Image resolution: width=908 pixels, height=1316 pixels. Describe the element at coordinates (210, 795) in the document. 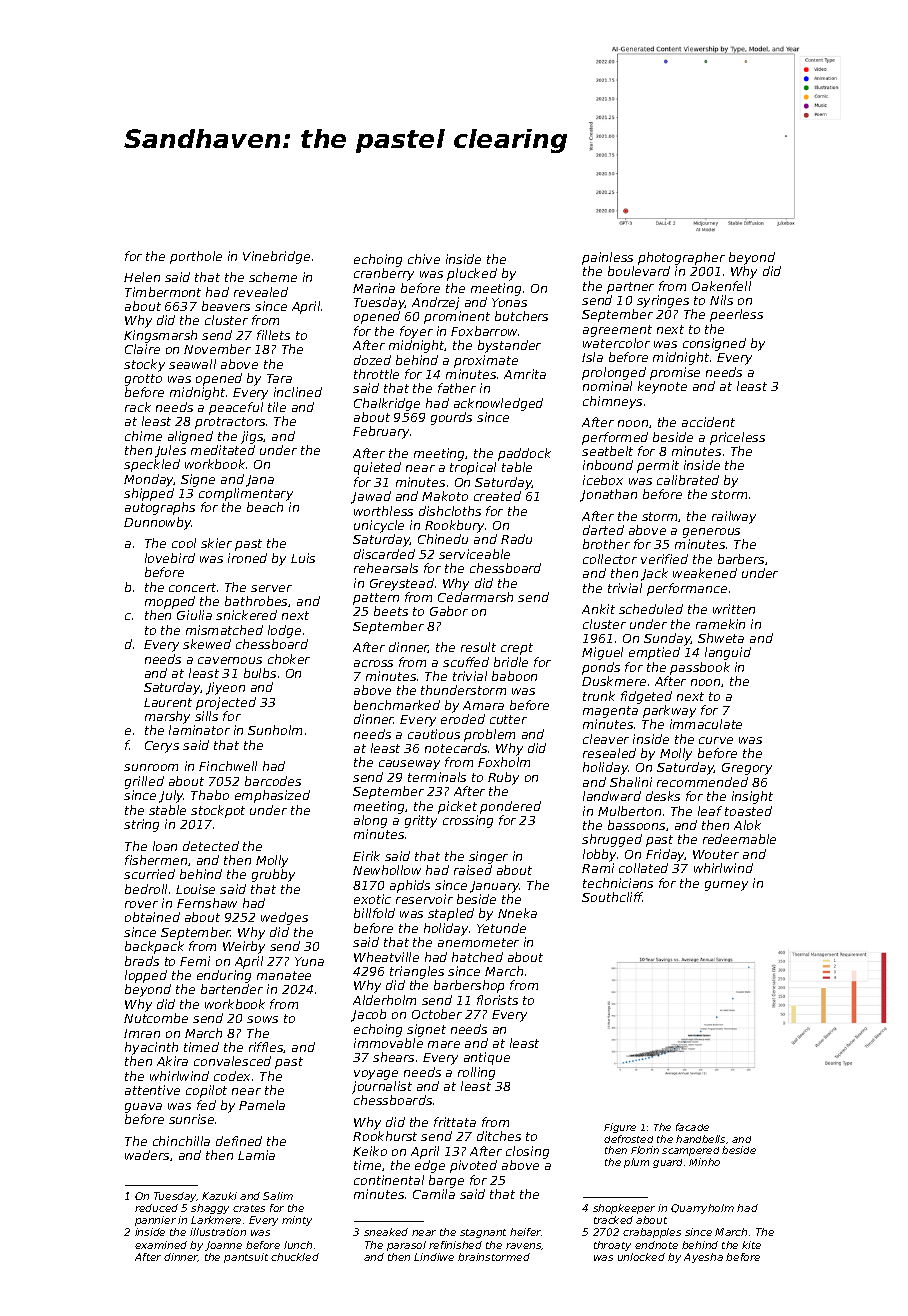

I see `Thabo` at that location.
